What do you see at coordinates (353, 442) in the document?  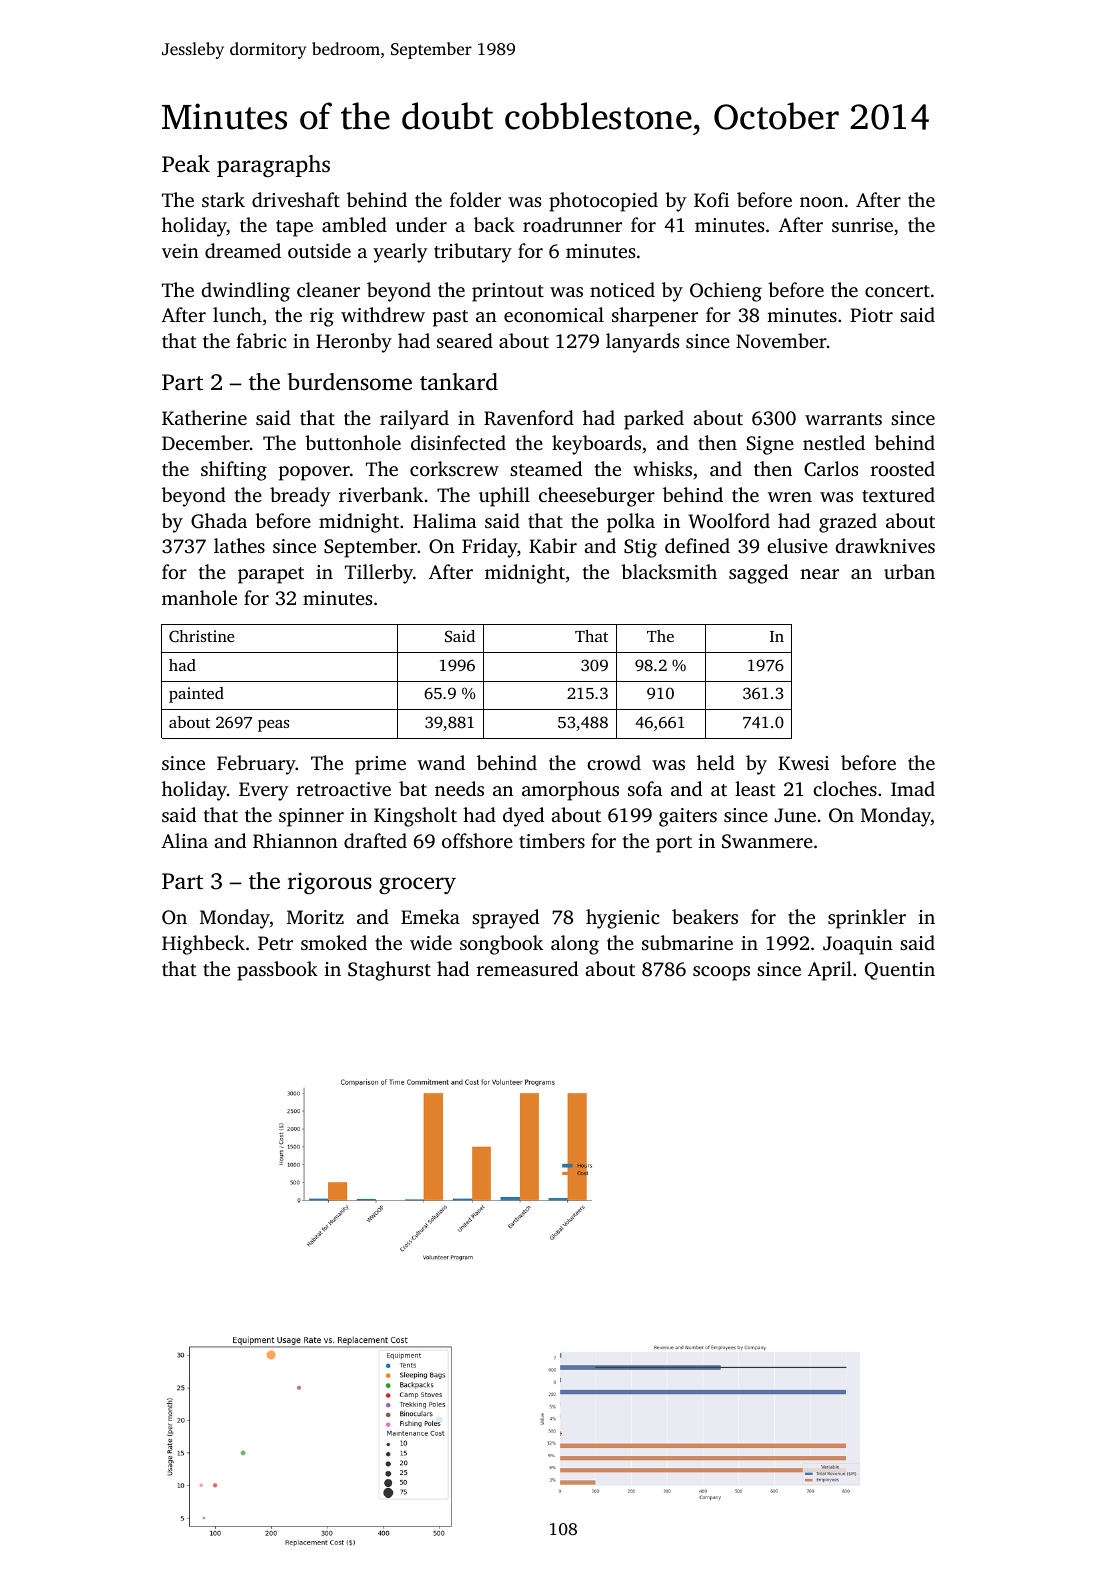 I see `buttonhole` at bounding box center [353, 442].
